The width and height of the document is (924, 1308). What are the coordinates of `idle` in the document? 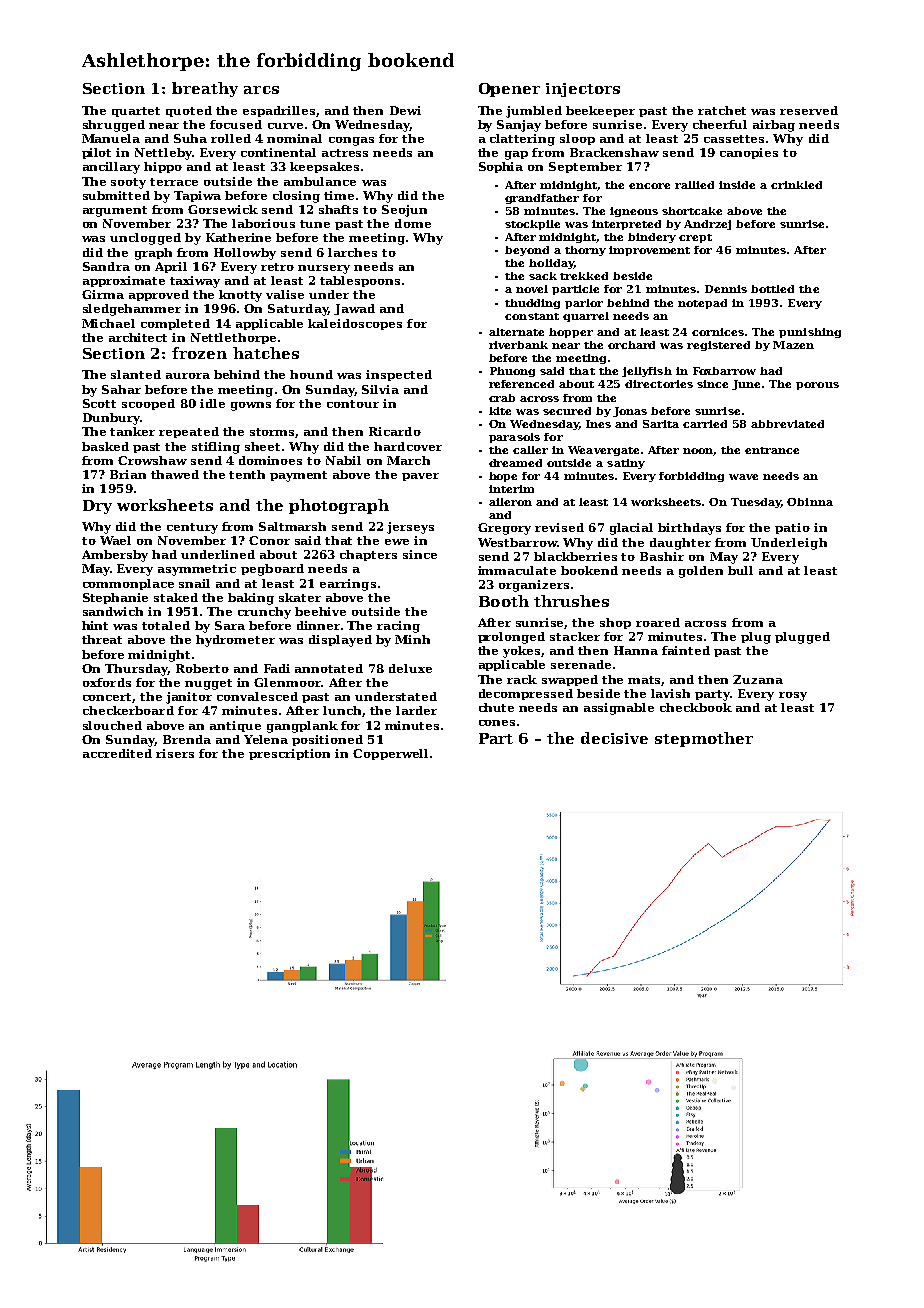 It's located at (212, 403).
